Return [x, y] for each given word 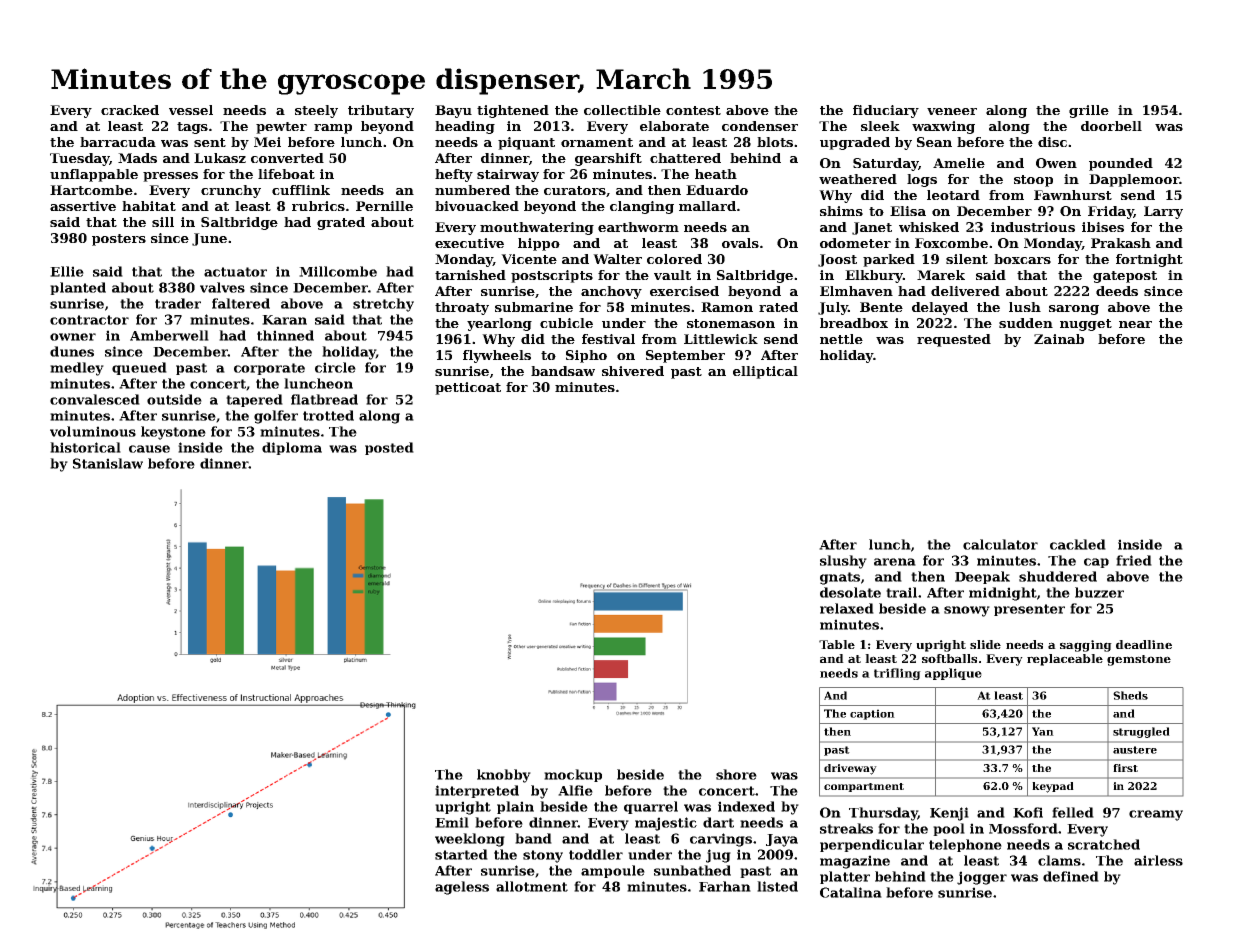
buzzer [1099, 592]
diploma [292, 448]
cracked [130, 110]
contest [693, 110]
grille [1089, 111]
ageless [462, 888]
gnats [840, 578]
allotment [532, 886]
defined [1071, 876]
